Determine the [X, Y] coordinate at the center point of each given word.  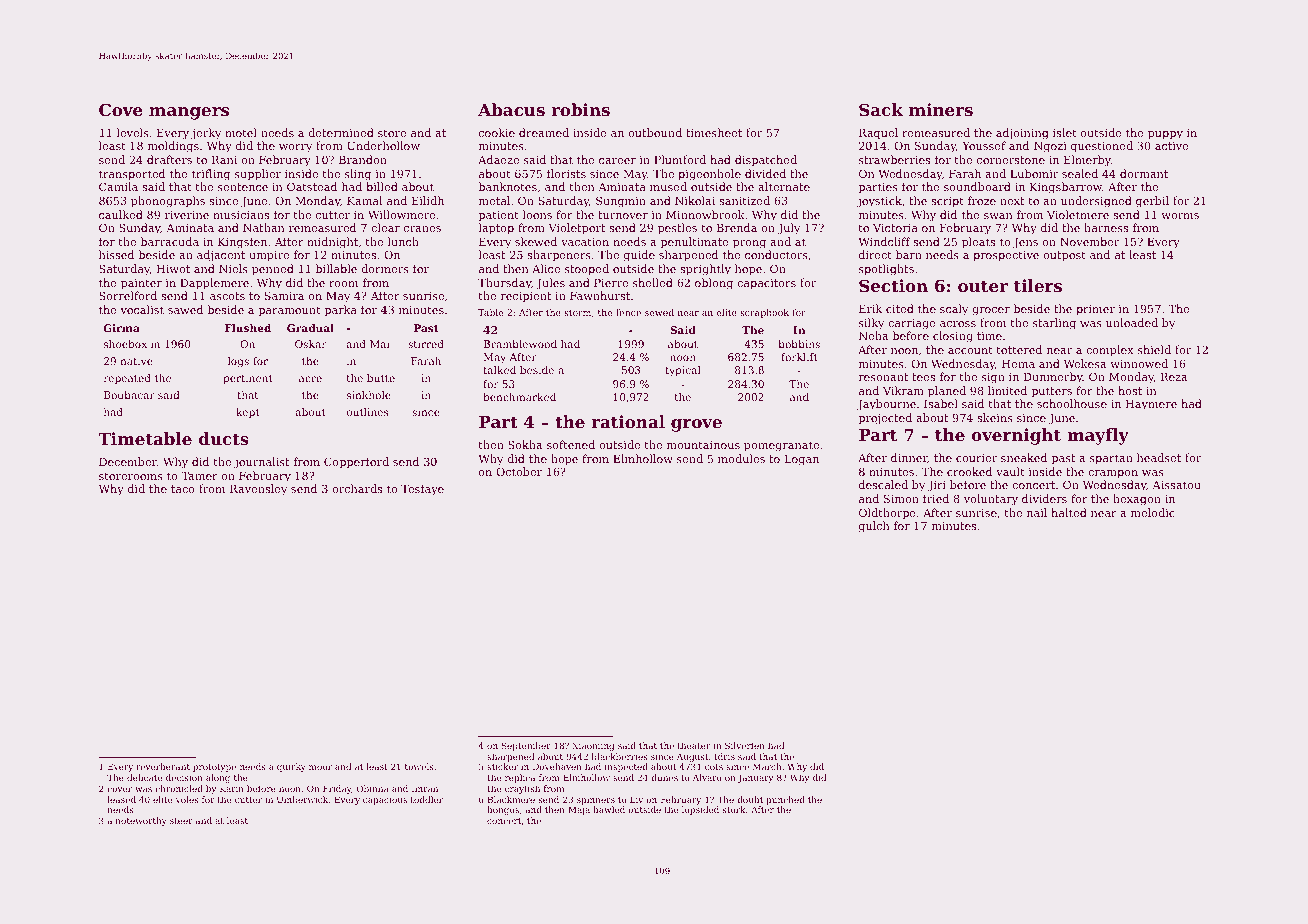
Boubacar [129, 395]
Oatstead [312, 186]
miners [941, 109]
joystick [879, 202]
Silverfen [745, 745]
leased [122, 799]
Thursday [504, 284]
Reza [1174, 377]
